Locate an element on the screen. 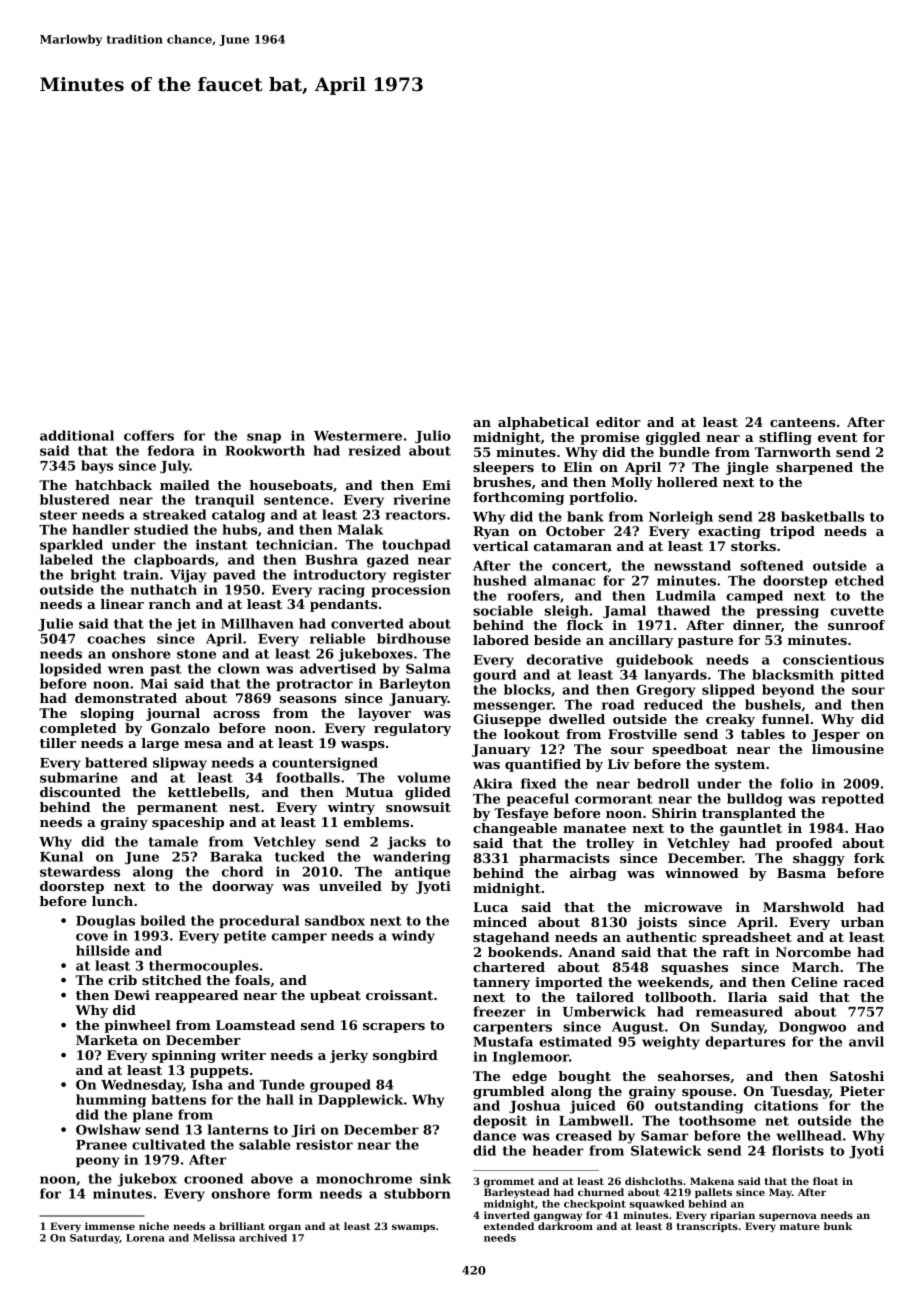  ancillary is located at coordinates (641, 641).
